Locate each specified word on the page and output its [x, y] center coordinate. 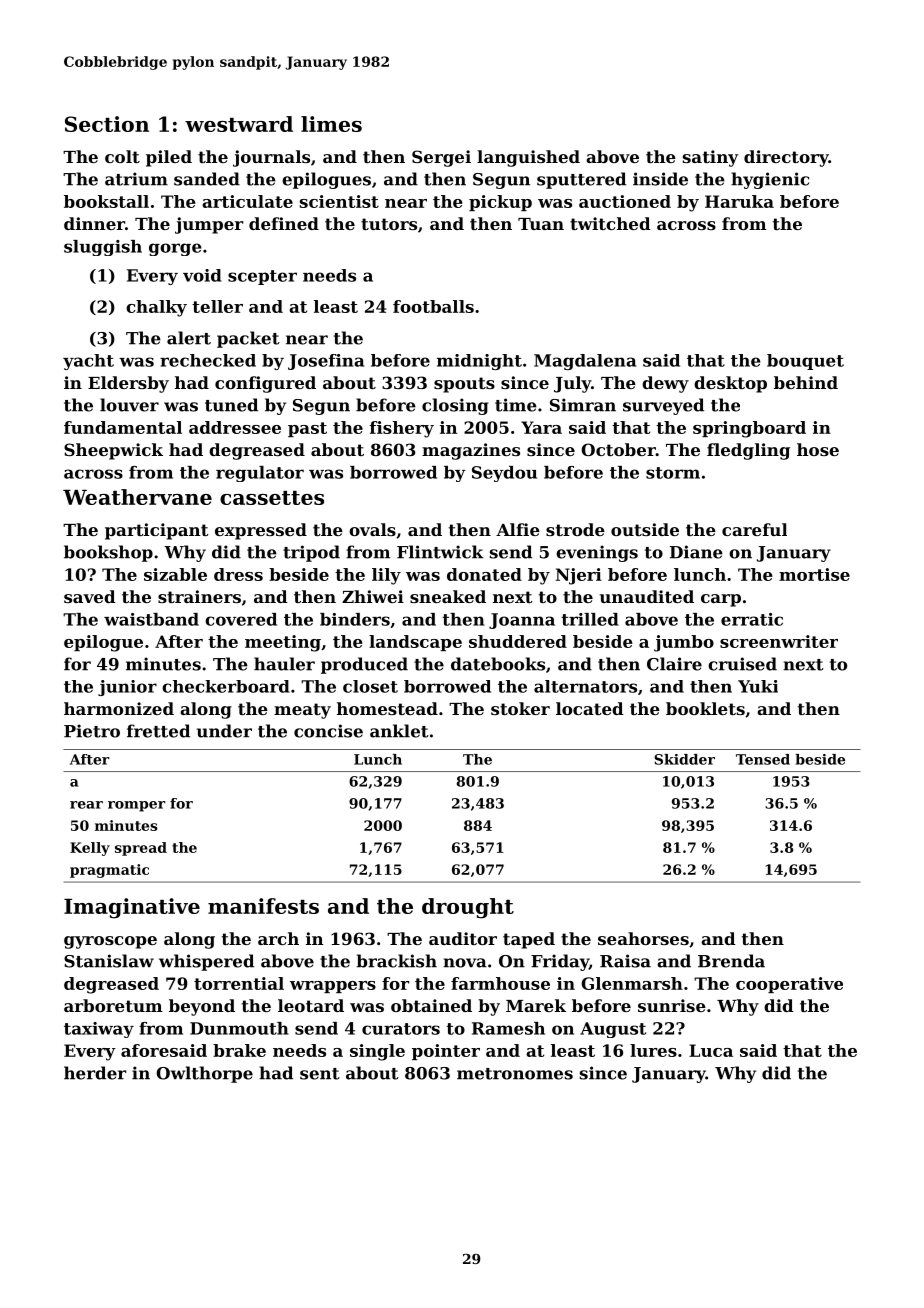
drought [468, 908]
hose [818, 449]
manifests [263, 906]
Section [107, 124]
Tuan [541, 224]
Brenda [731, 961]
